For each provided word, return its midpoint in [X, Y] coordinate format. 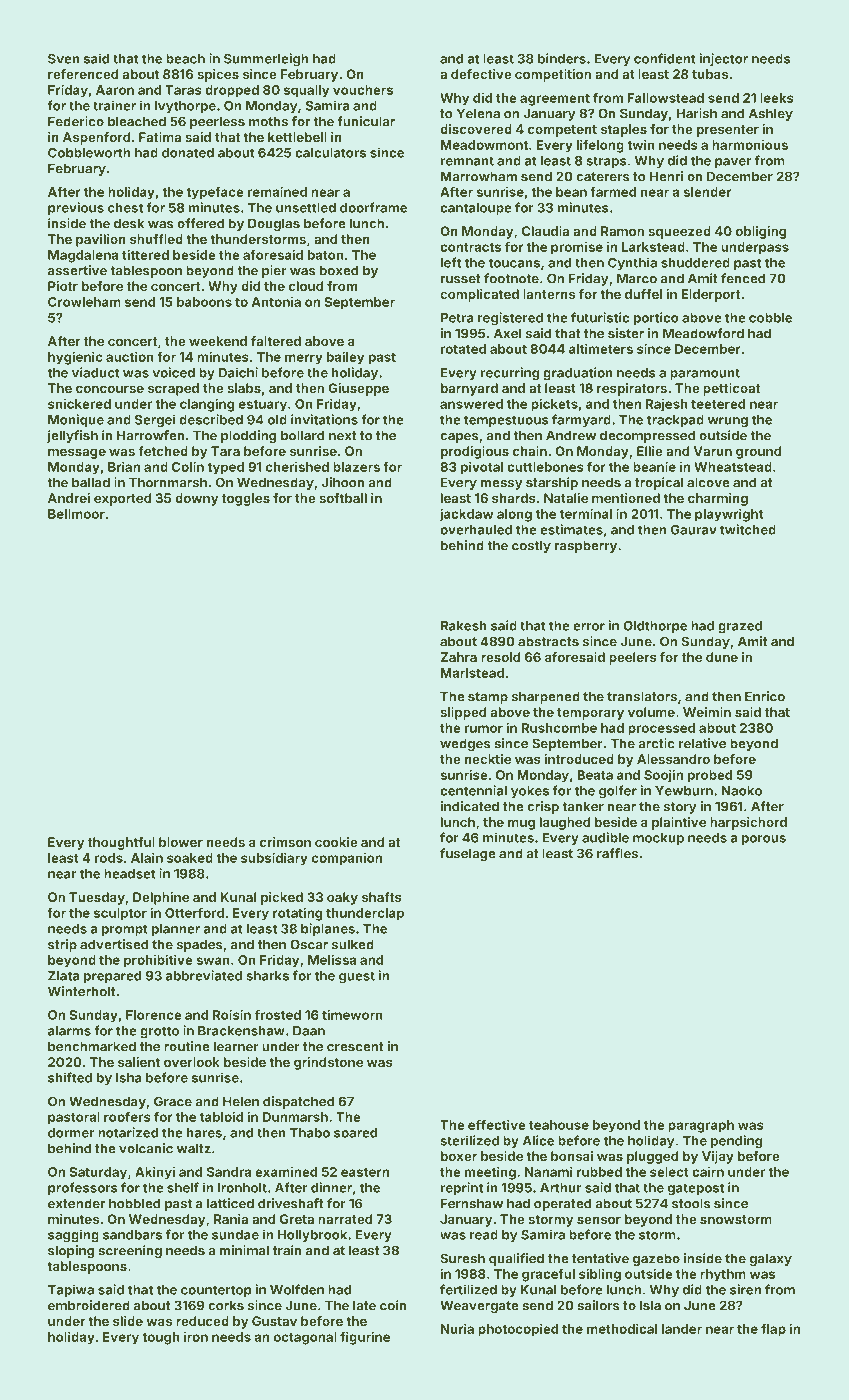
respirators [632, 389]
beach [185, 59]
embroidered [89, 1305]
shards [514, 498]
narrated [345, 1219]
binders [562, 58]
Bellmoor [76, 514]
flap [773, 1330]
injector [724, 59]
